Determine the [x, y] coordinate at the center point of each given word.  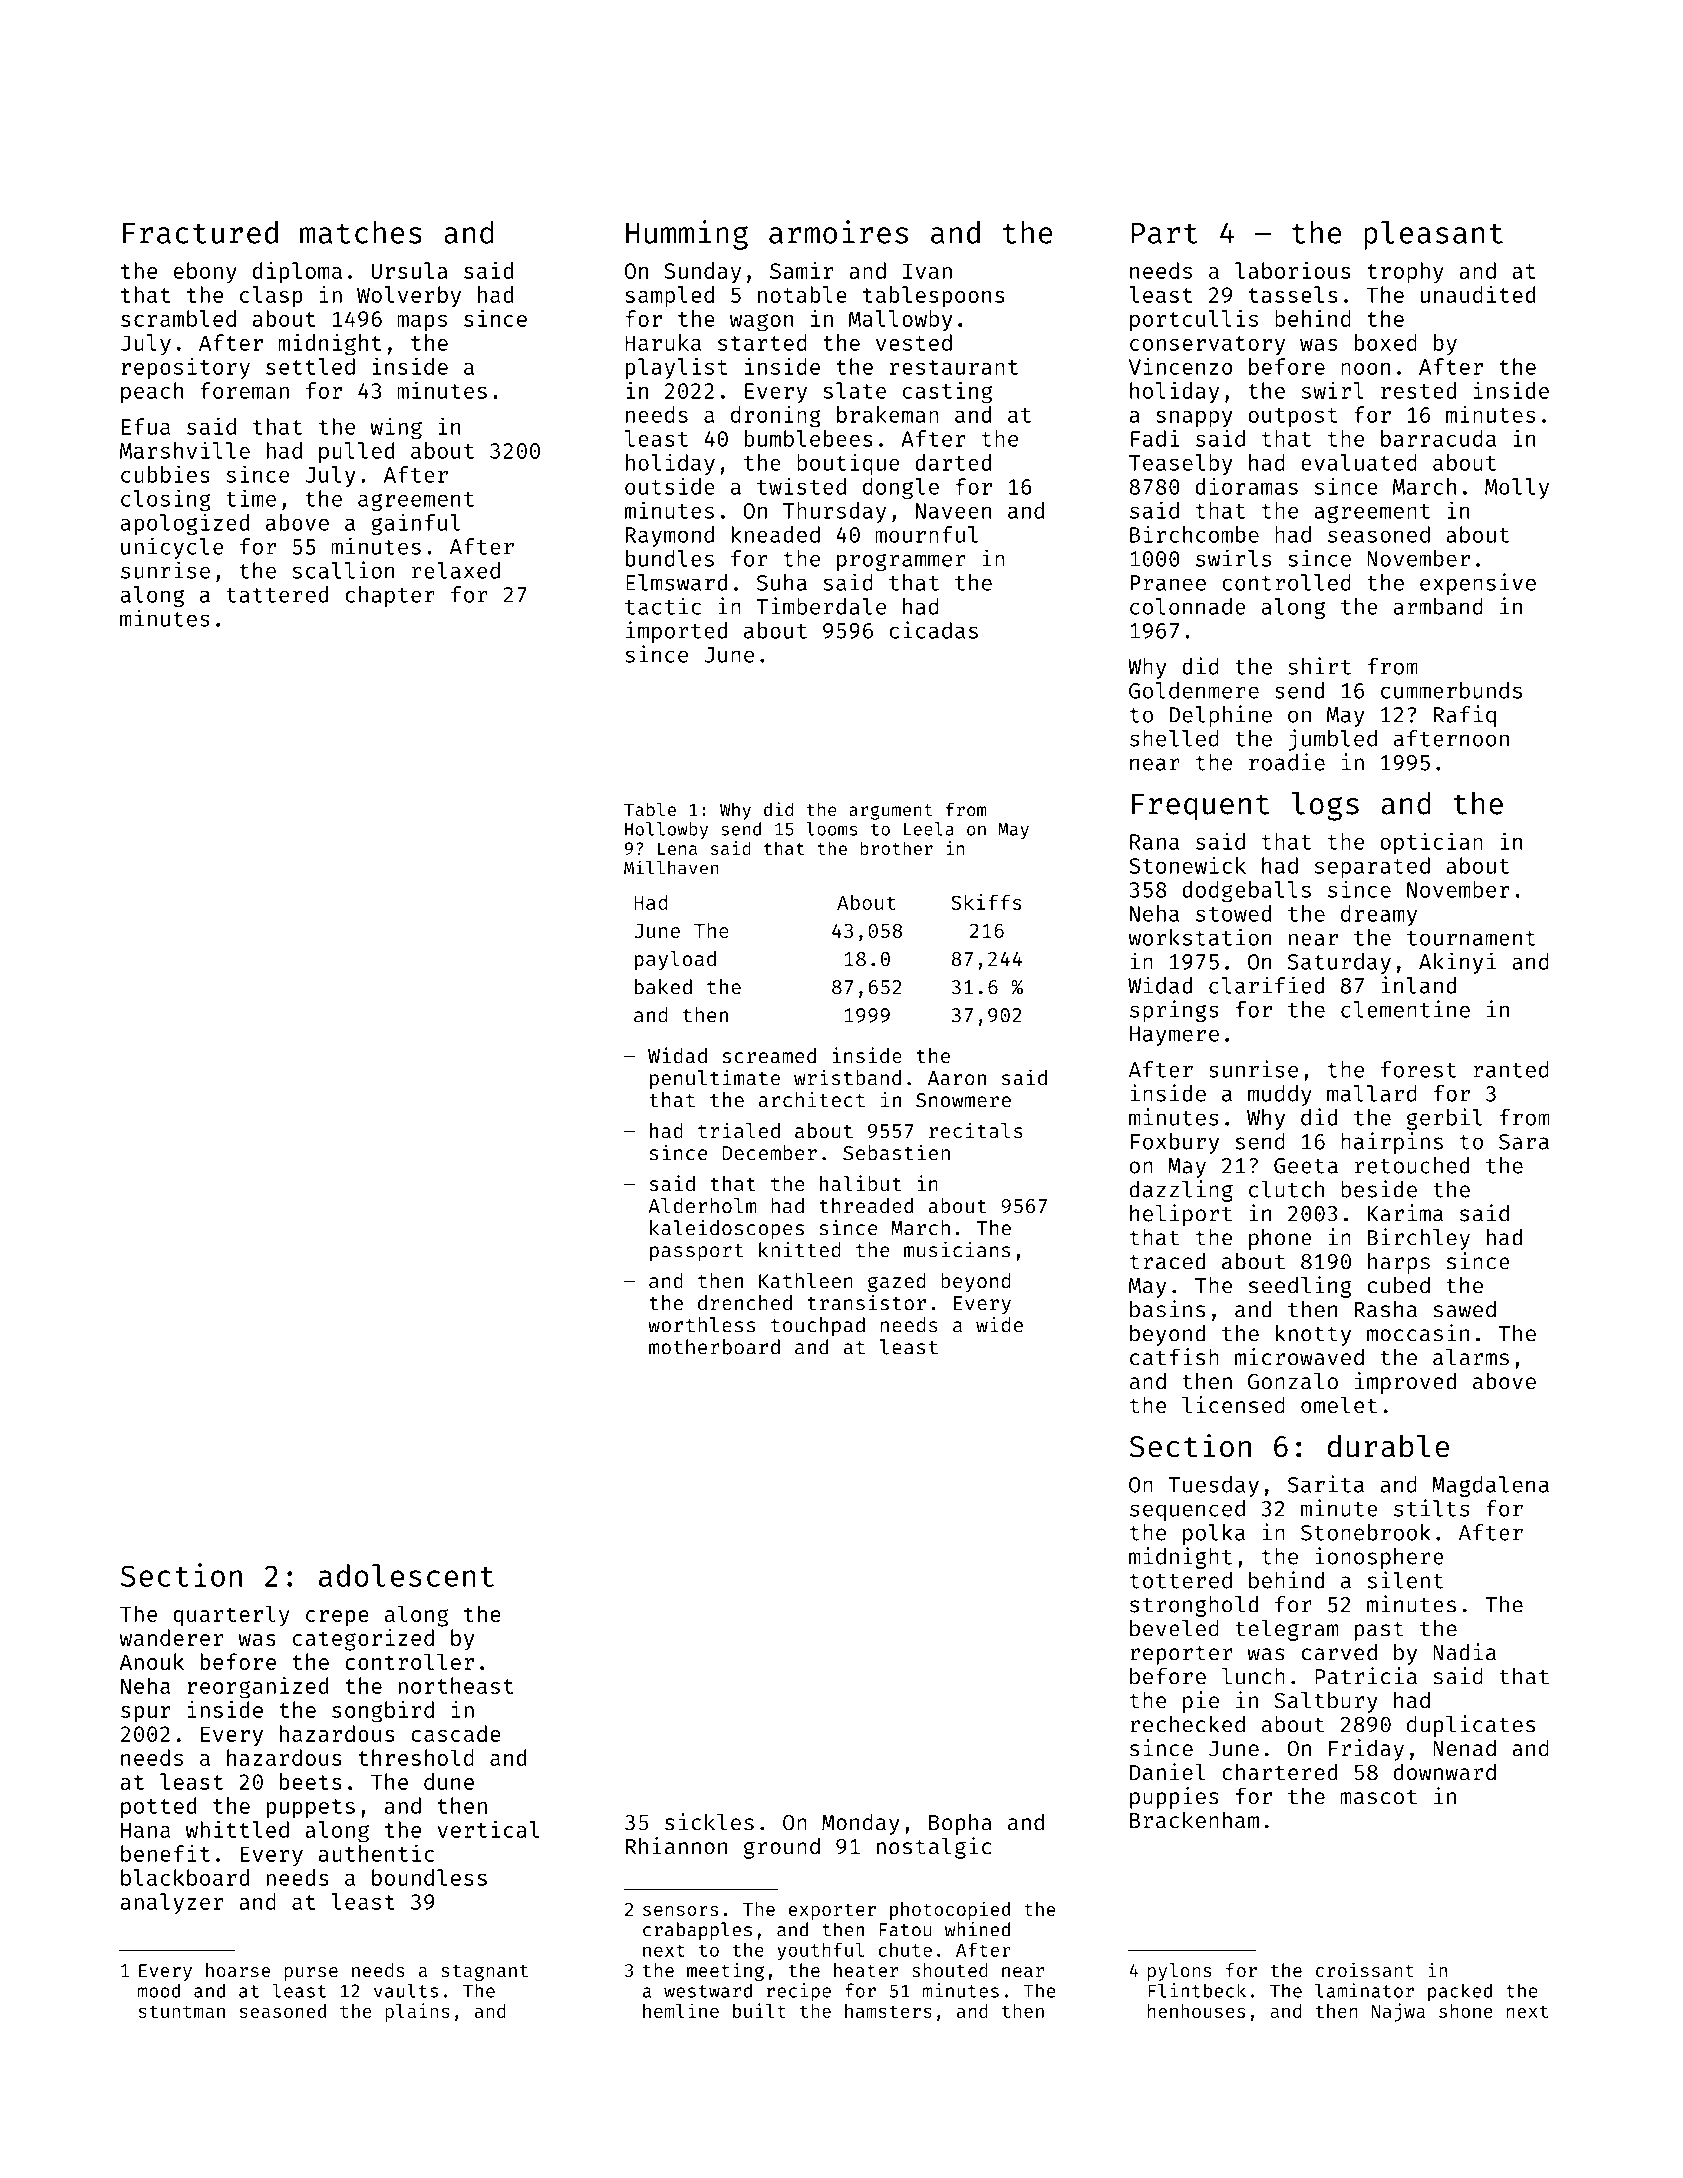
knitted [800, 1249]
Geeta [1306, 1166]
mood [159, 1990]
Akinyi [1457, 963]
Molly [1517, 488]
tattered [277, 594]
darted [953, 462]
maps [422, 323]
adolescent [406, 1575]
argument [890, 812]
